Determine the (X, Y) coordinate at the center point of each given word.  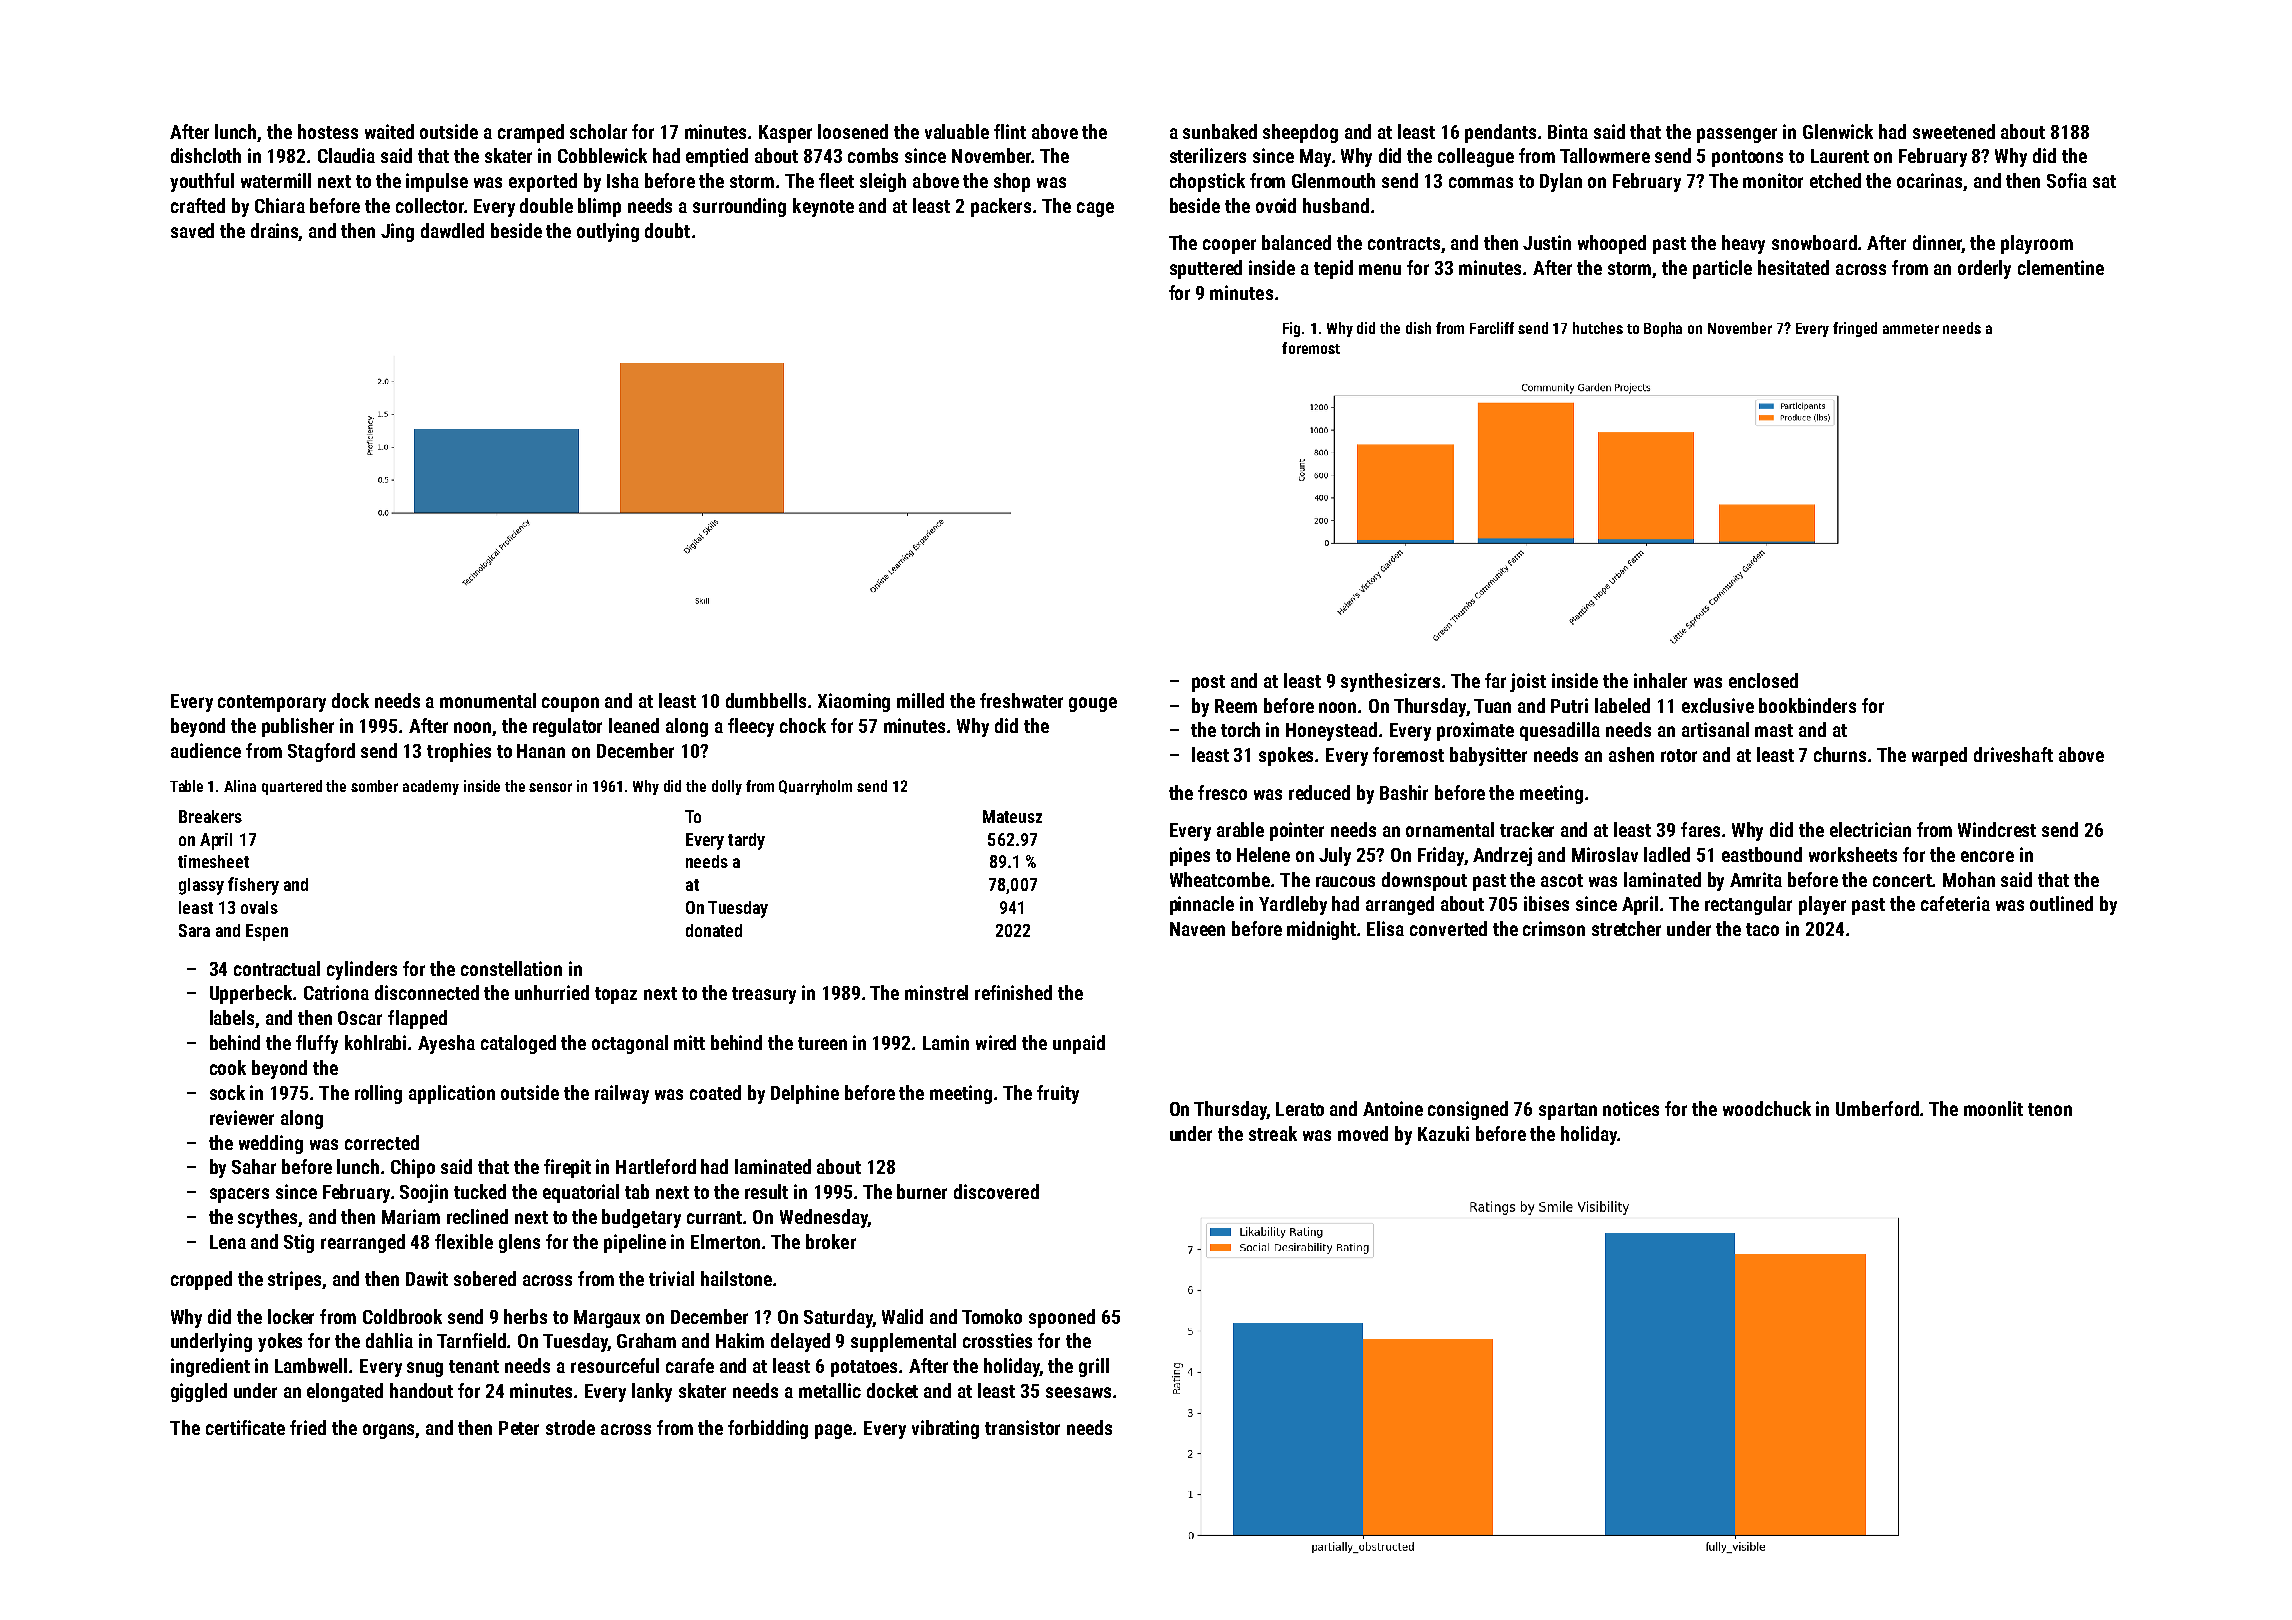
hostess (328, 131)
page (833, 1431)
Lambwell (311, 1365)
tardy (746, 841)
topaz (616, 995)
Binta (1568, 131)
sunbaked (1220, 131)
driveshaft (2013, 754)
